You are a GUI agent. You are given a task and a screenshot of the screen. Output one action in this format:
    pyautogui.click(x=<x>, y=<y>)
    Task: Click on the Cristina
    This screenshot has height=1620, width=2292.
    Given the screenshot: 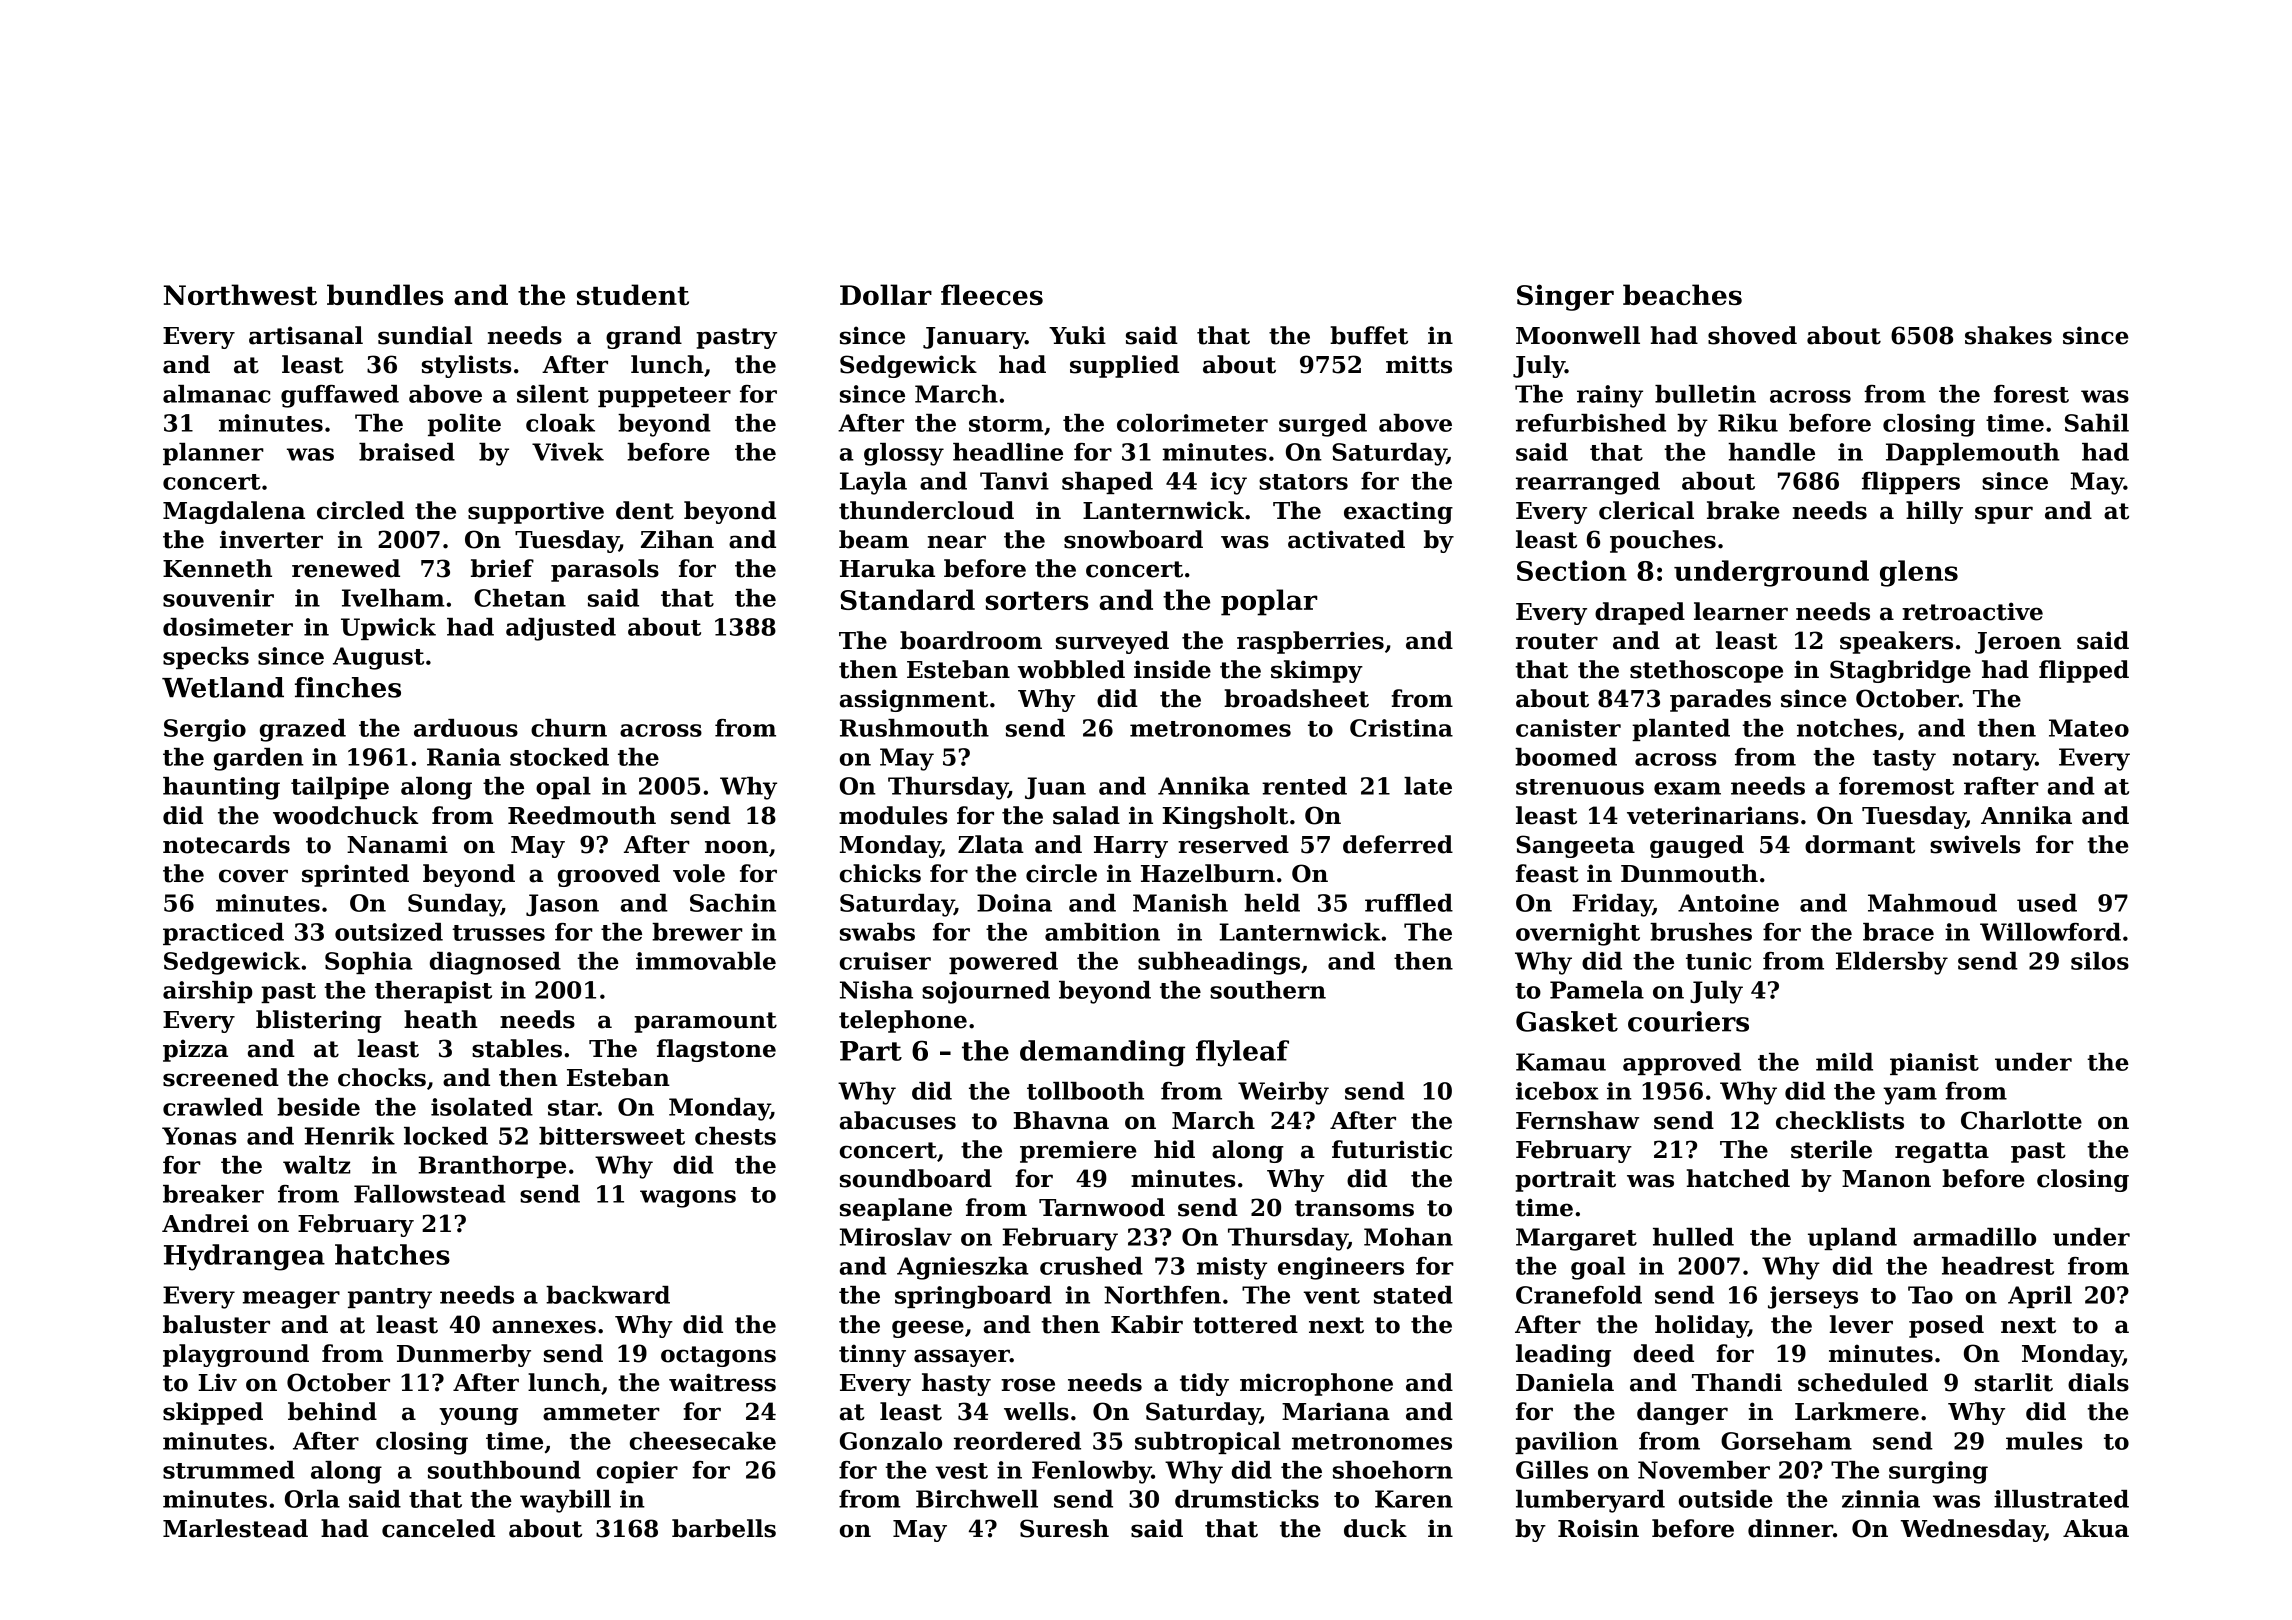 What is the action you would take?
    pyautogui.click(x=1401, y=728)
